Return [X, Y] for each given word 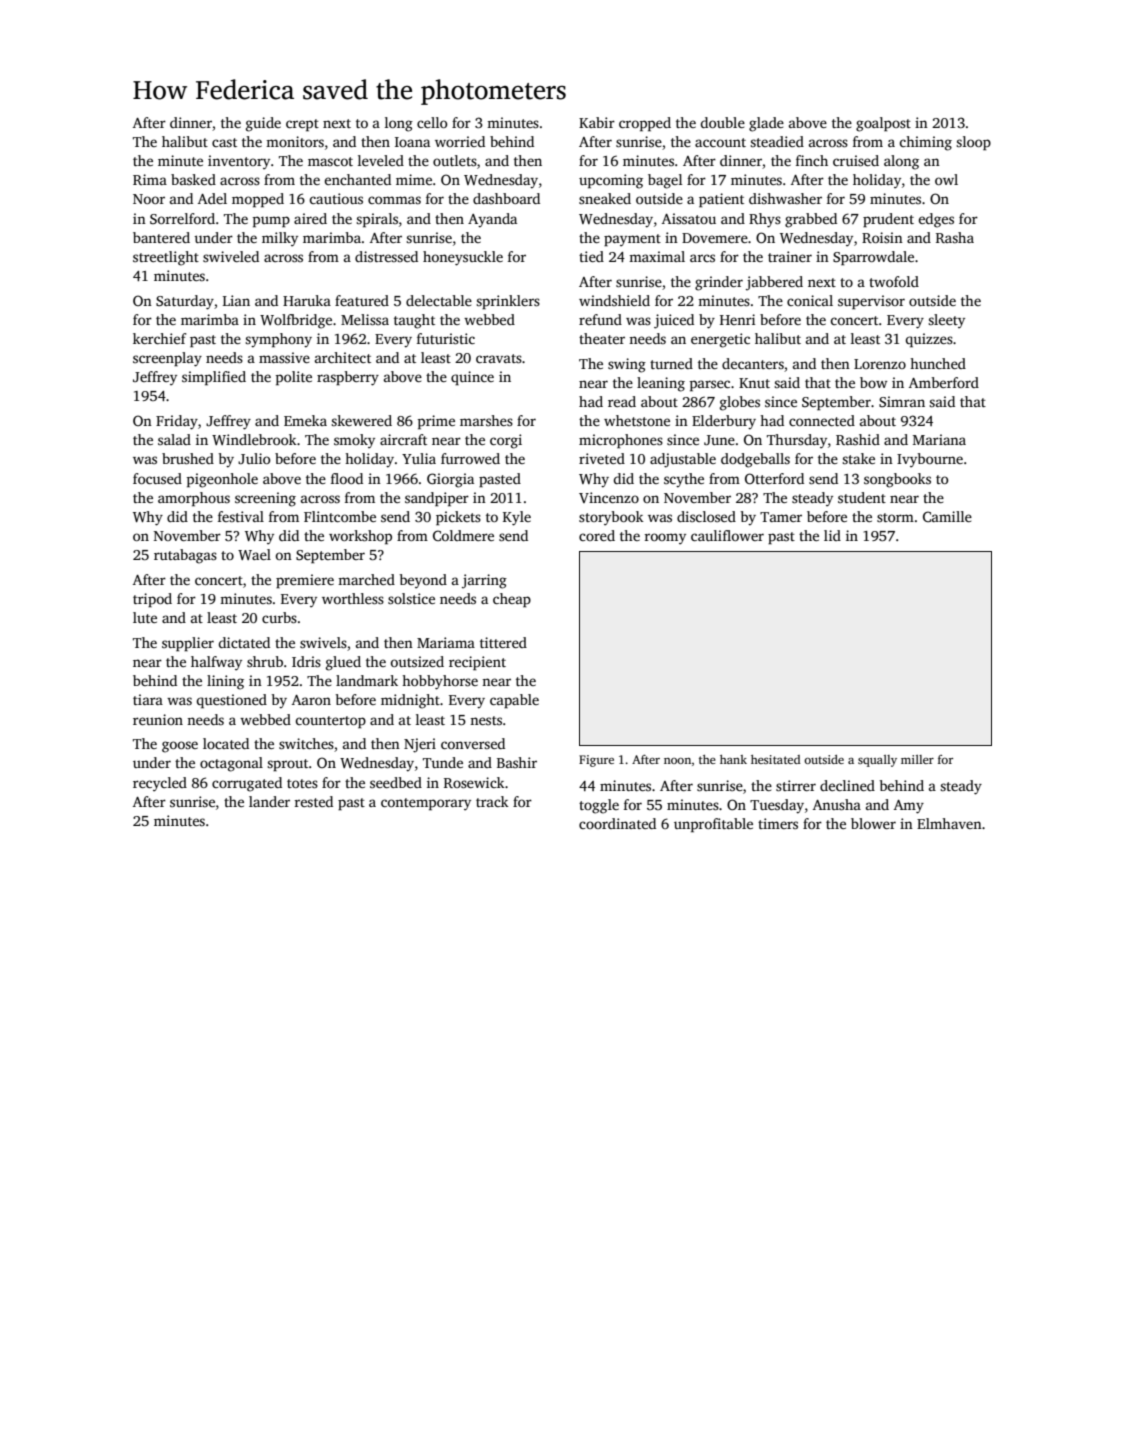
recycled [160, 784]
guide [263, 124]
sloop [973, 143]
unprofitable [713, 825]
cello [432, 122]
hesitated [776, 759]
